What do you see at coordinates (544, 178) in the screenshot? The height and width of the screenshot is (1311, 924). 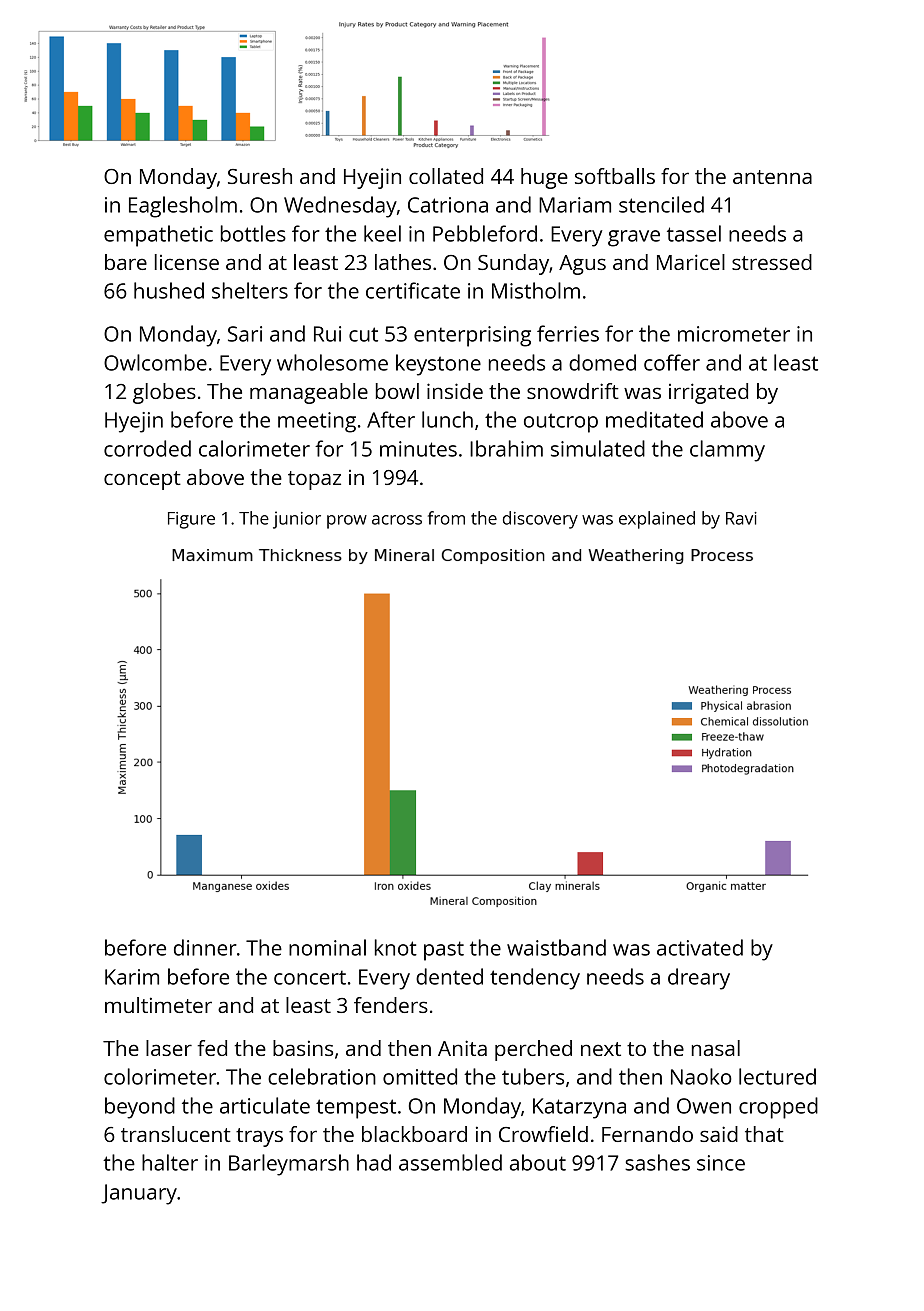 I see `huge` at bounding box center [544, 178].
